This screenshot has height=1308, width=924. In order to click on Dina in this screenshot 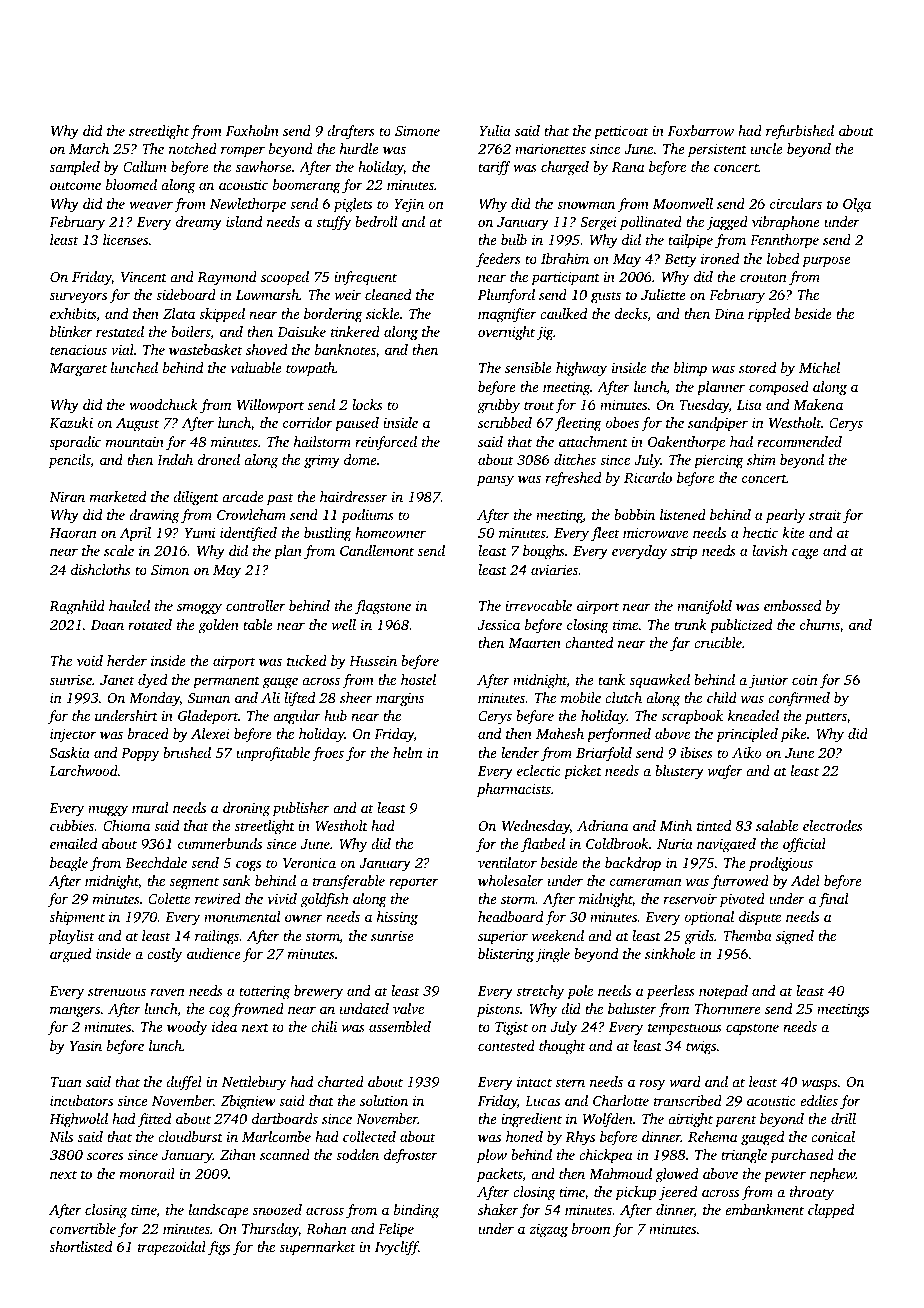, I will do `click(729, 314)`.
